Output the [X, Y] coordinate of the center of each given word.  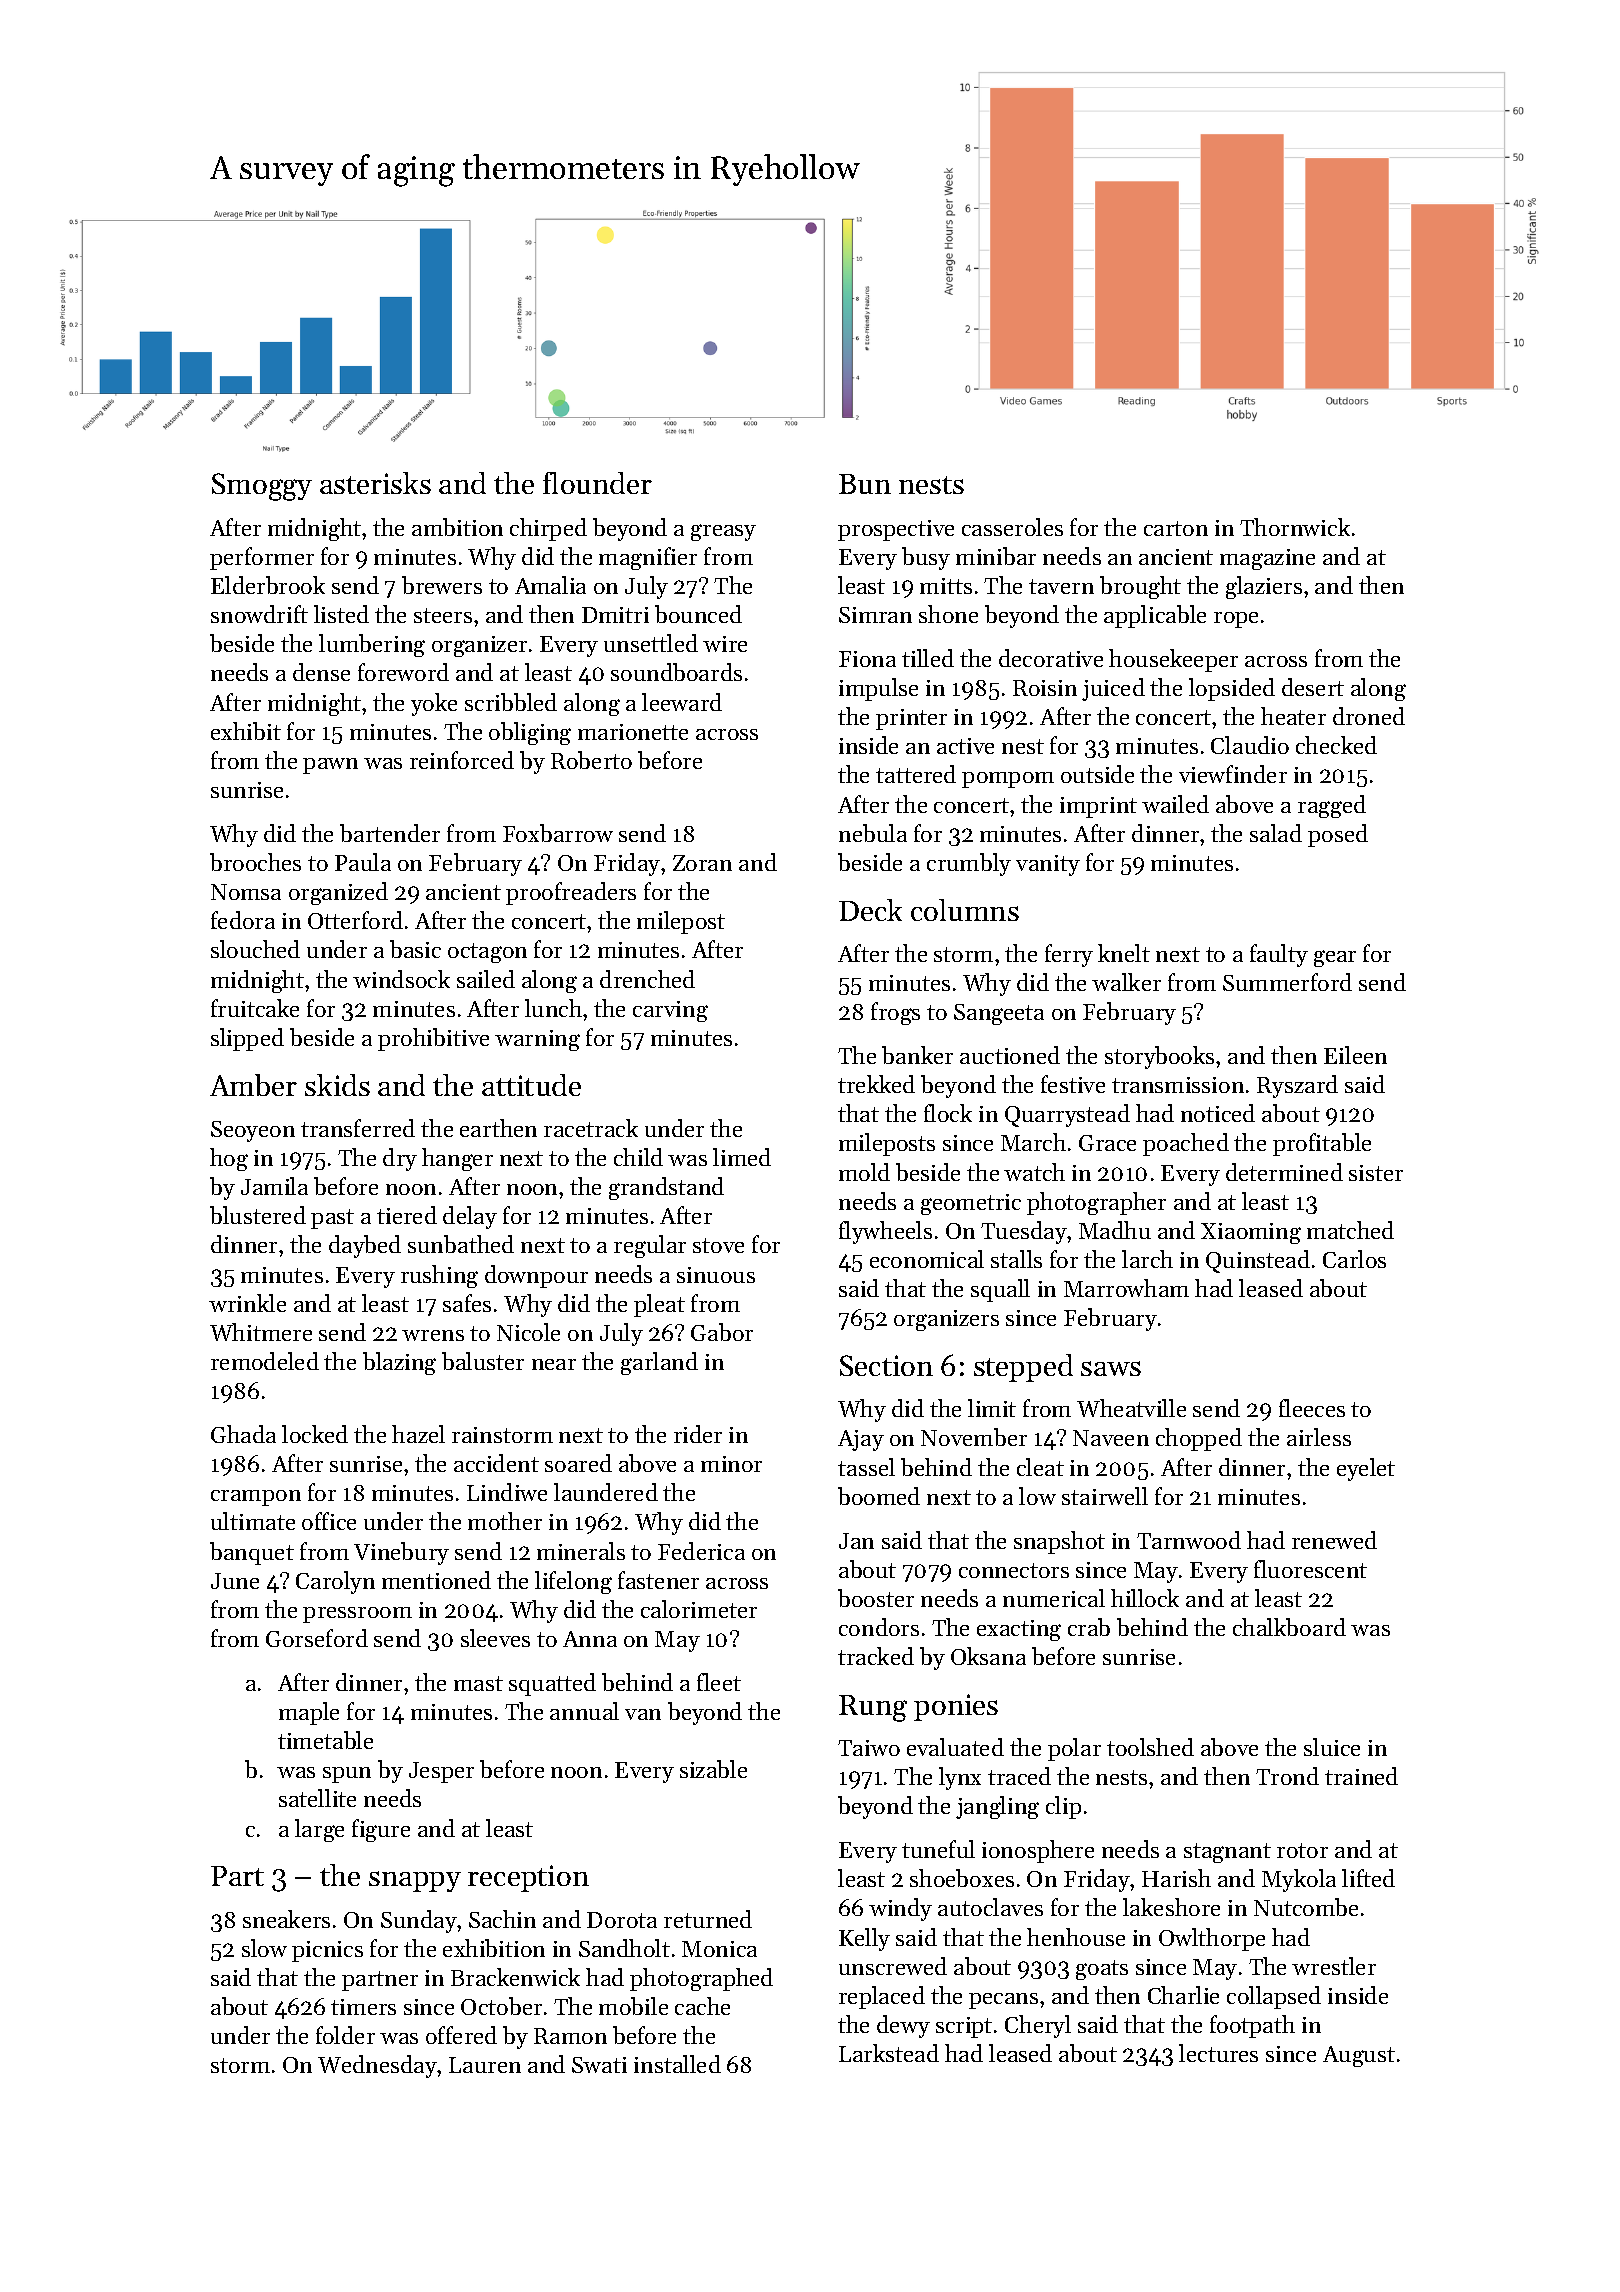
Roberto [591, 760]
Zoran [702, 863]
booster [876, 1598]
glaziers [1264, 587]
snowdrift [259, 614]
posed [1338, 835]
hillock [1145, 1598]
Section [886, 1365]
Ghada [243, 1434]
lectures [1218, 2053]
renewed [1334, 1540]
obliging [530, 733]
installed [677, 2064]
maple [309, 1713]
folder [345, 2035]
